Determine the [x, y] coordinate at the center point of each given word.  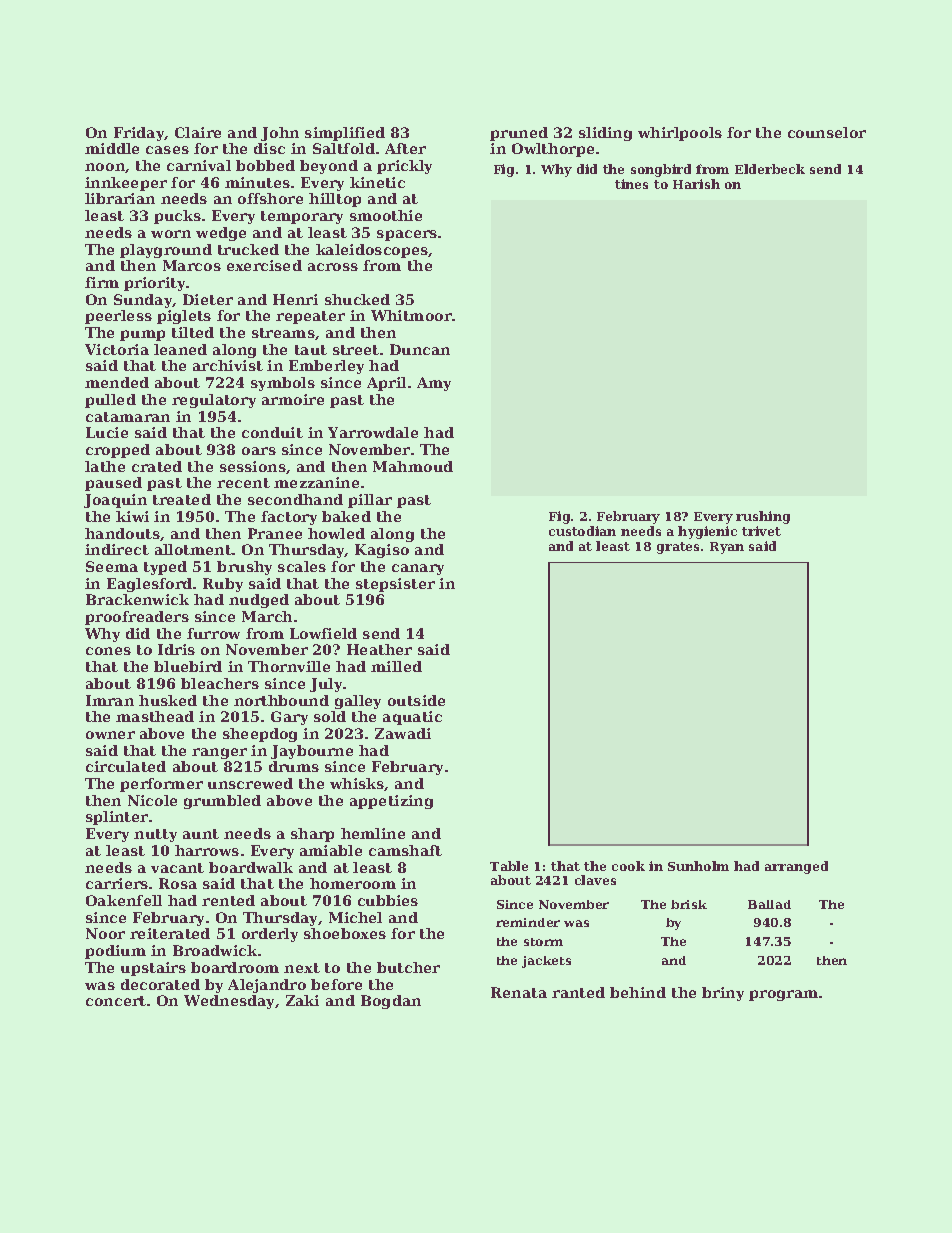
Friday [139, 134]
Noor [105, 933]
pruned [519, 134]
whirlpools [680, 134]
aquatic [412, 718]
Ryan [727, 548]
